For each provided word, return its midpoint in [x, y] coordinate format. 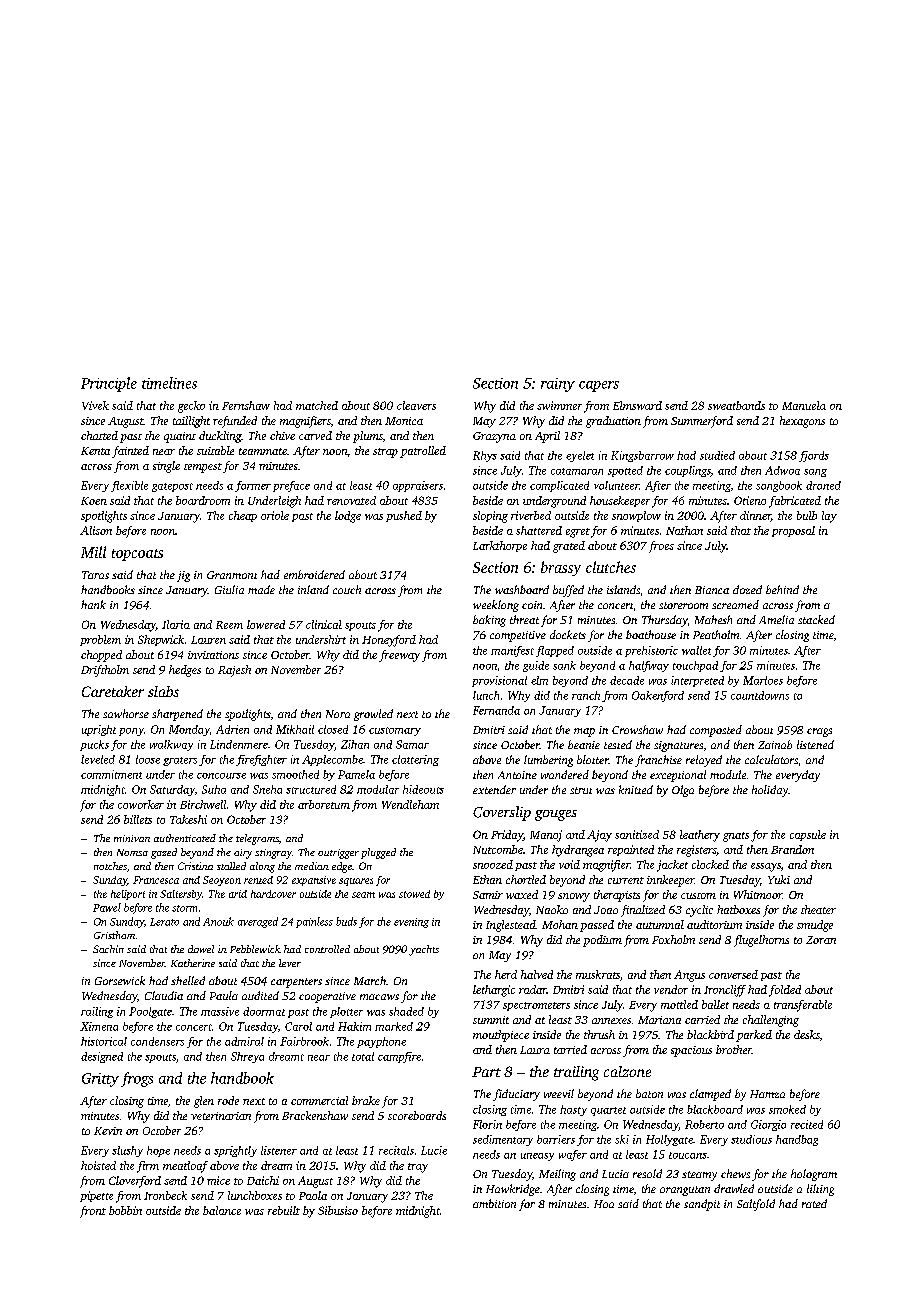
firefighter [261, 760]
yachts [424, 950]
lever [290, 963]
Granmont [232, 575]
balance [222, 1210]
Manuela [804, 405]
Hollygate [669, 1140]
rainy [558, 385]
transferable [803, 1006]
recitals [396, 1150]
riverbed [531, 515]
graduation [613, 422]
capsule [808, 835]
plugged [378, 853]
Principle [109, 384]
